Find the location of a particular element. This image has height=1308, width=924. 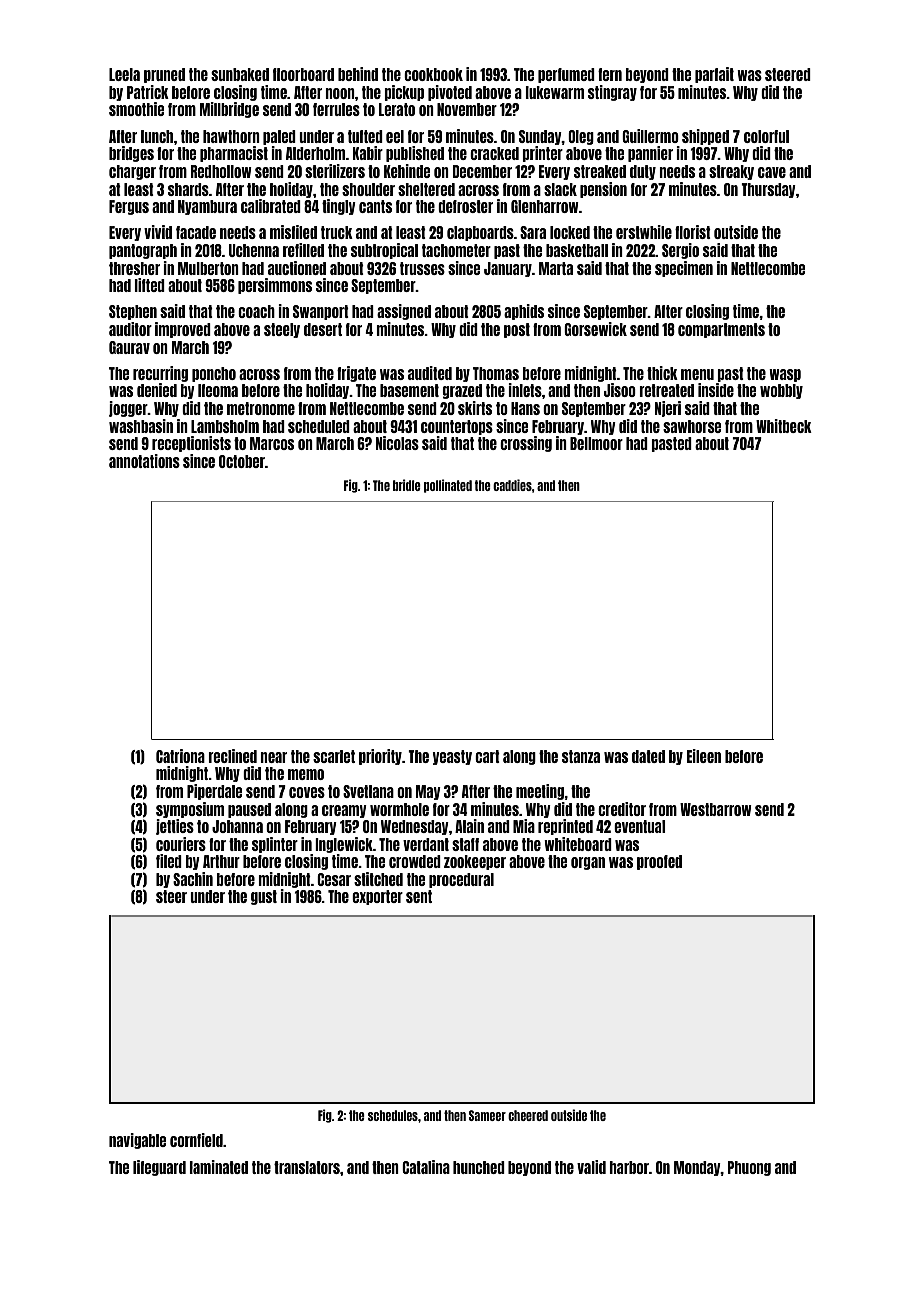

subtropical is located at coordinates (384, 251).
